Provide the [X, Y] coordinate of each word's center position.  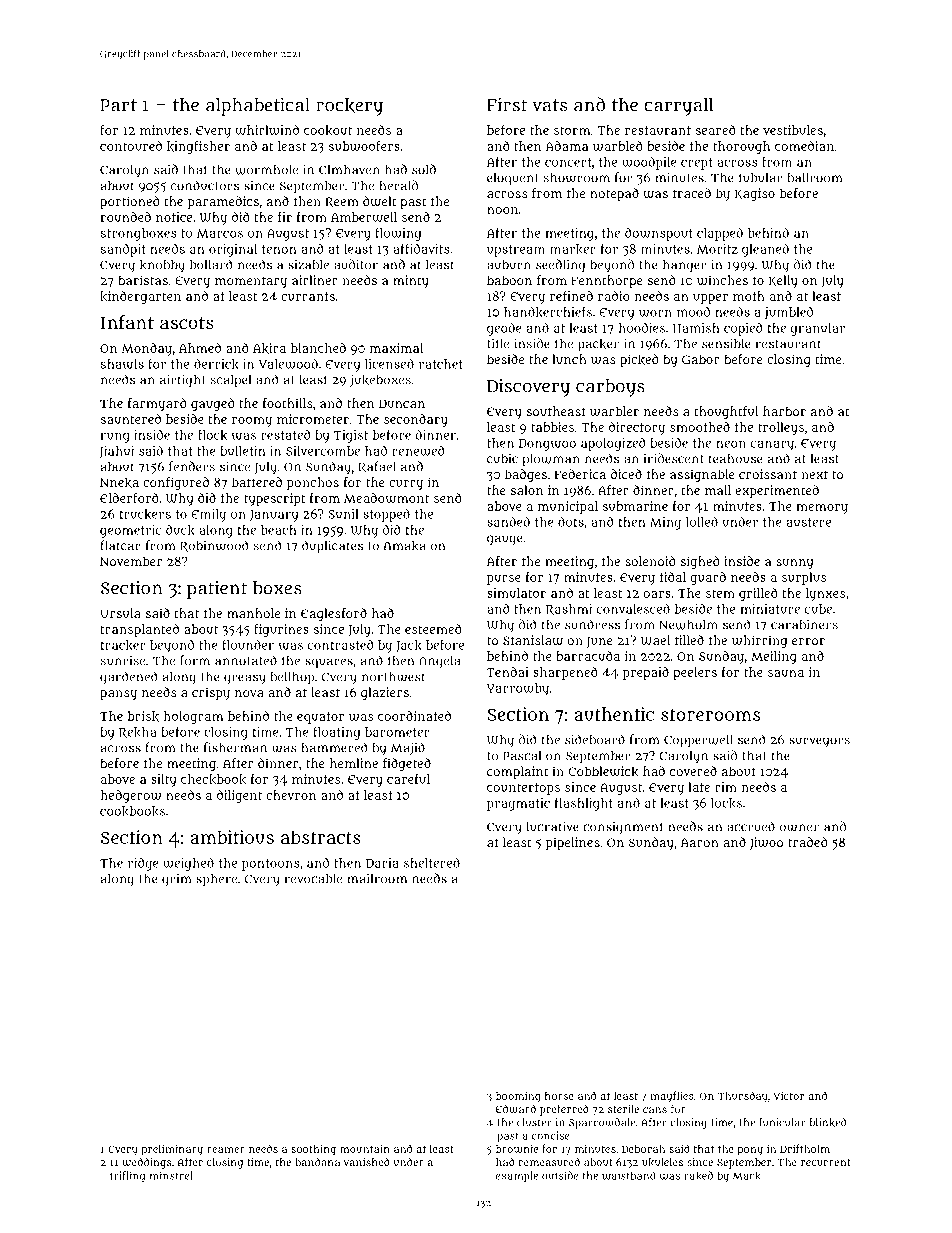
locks [726, 803]
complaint [518, 772]
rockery [349, 107]
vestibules [793, 130]
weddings [147, 1163]
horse [559, 1095]
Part [118, 105]
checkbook [213, 779]
